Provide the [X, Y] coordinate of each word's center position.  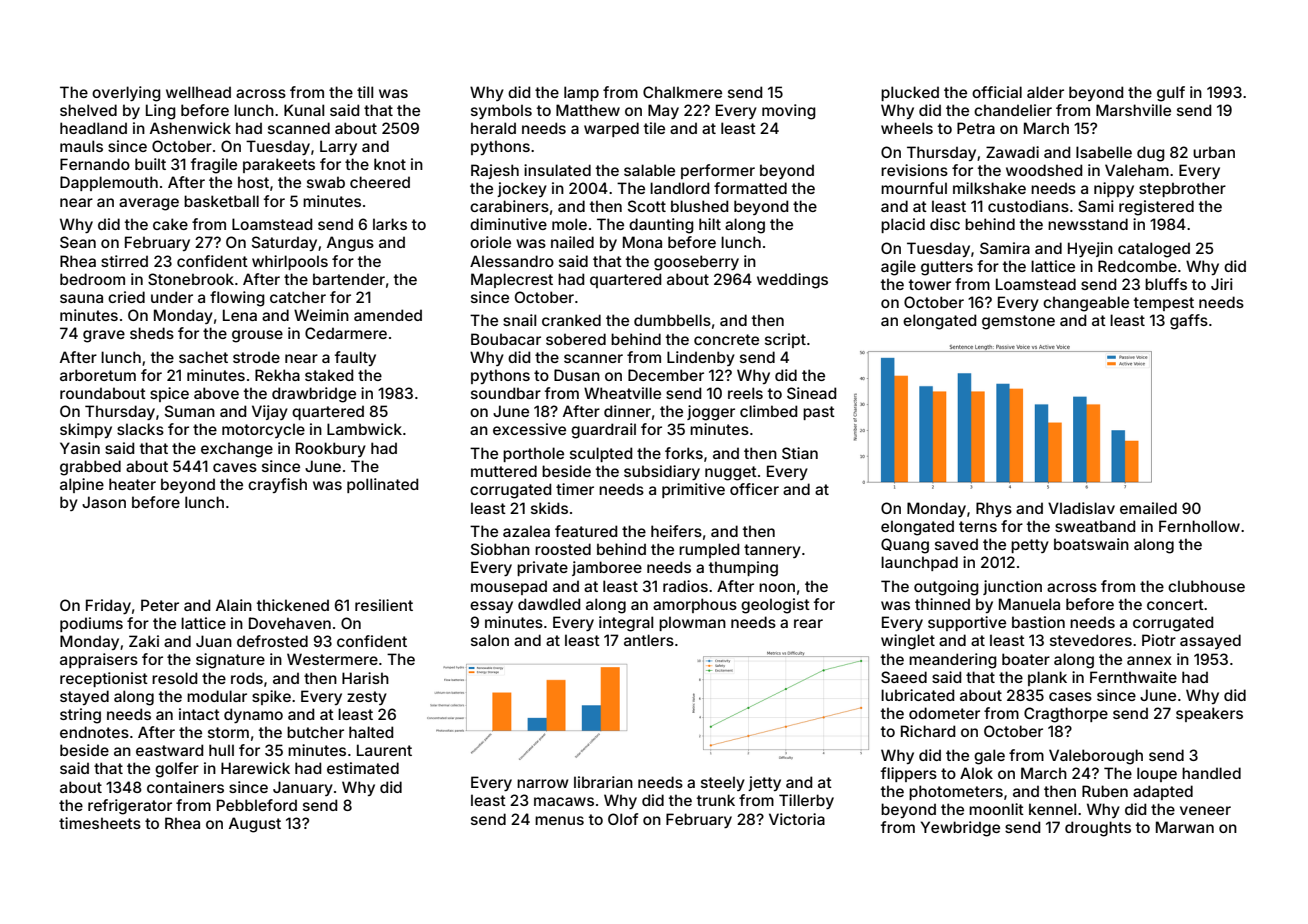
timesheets [100, 823]
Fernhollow [1199, 526]
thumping [743, 569]
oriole [490, 242]
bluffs [1166, 284]
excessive [529, 429]
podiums [91, 624]
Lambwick [364, 429]
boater [1026, 659]
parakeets [279, 165]
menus [559, 820]
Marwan [1185, 827]
